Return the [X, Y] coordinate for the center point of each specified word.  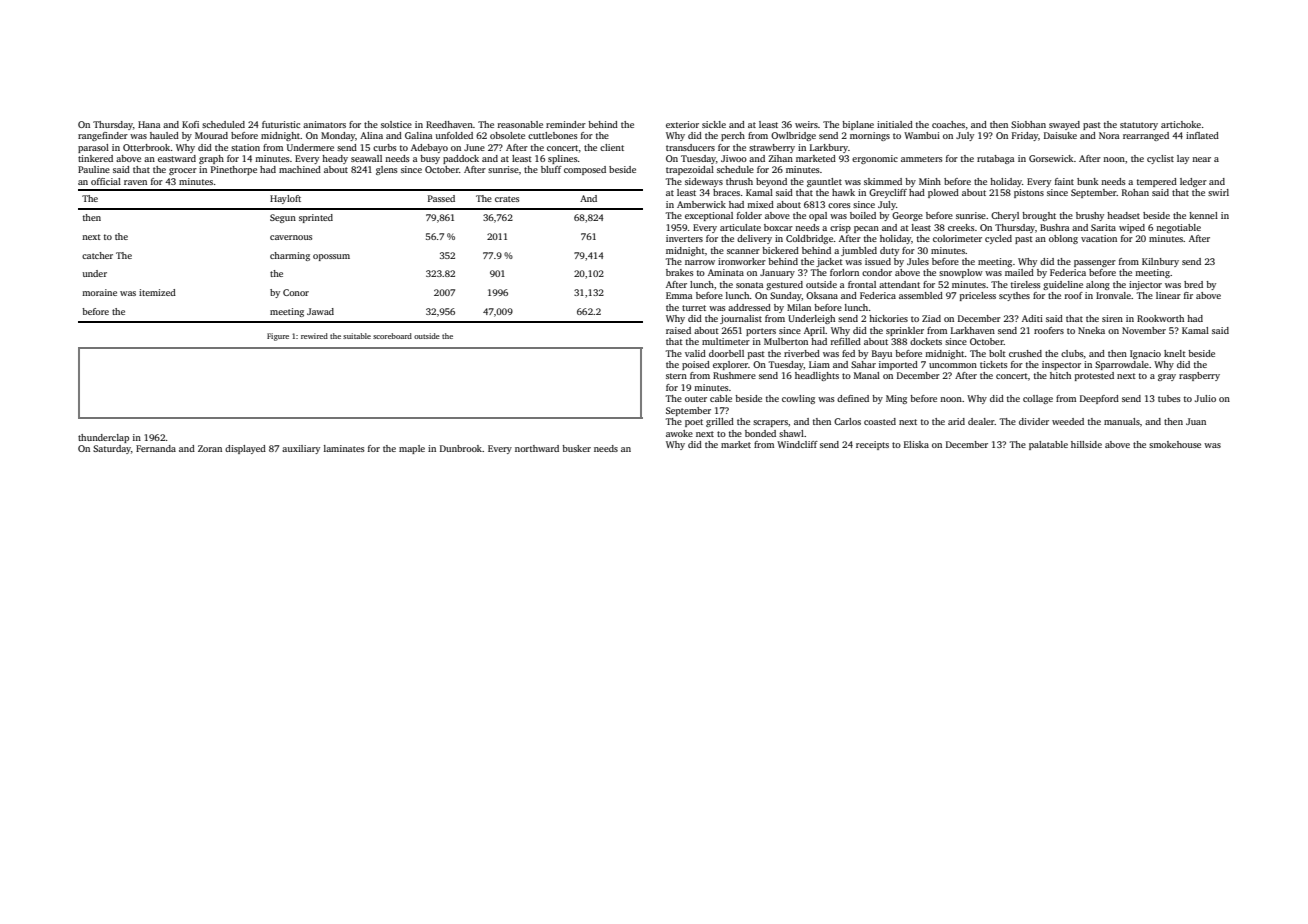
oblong [1063, 239]
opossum [331, 257]
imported [898, 365]
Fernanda [156, 448]
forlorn [844, 272]
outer [696, 399]
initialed [895, 124]
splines [563, 159]
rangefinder [103, 136]
